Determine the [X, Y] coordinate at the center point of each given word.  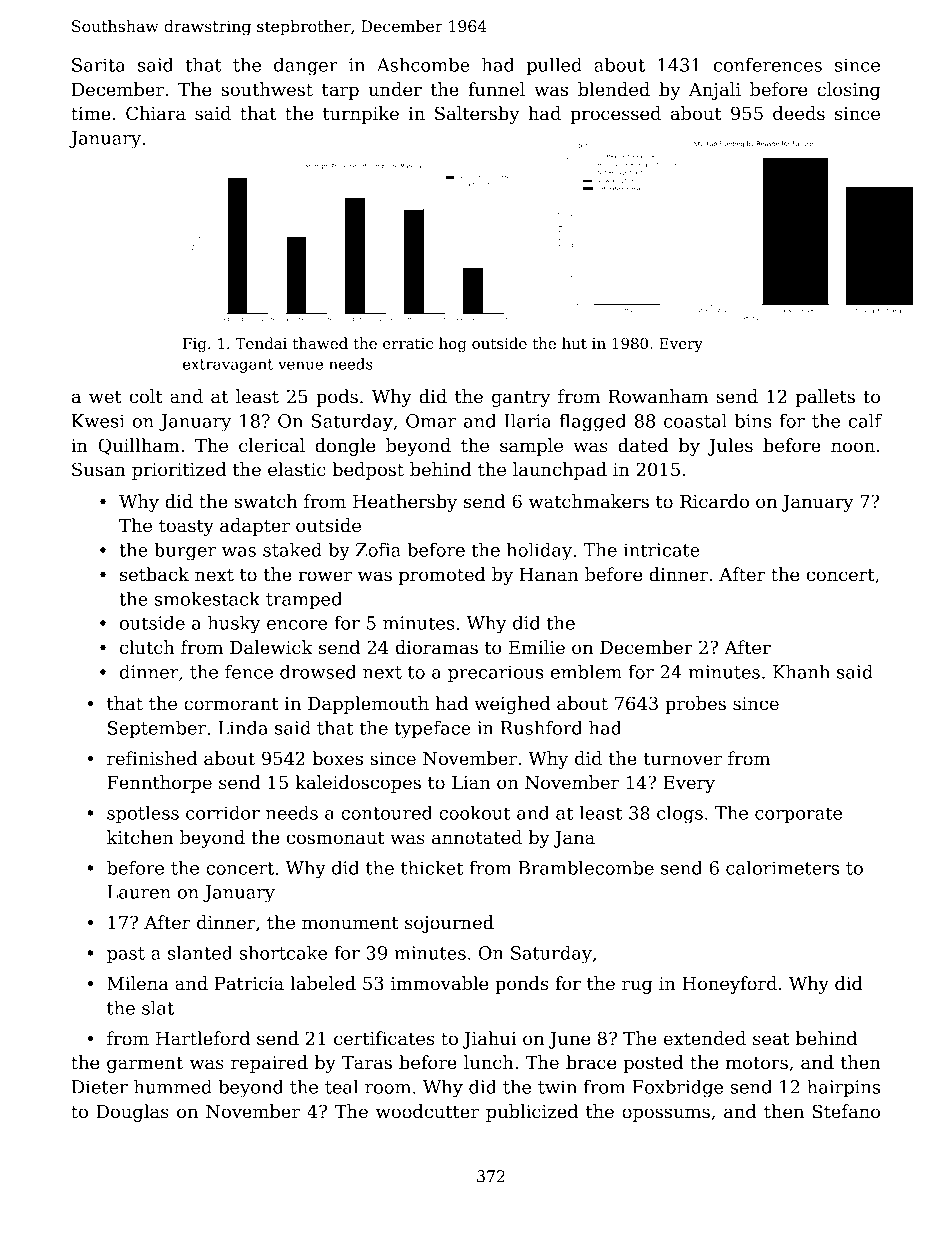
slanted [200, 953]
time [91, 114]
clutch [147, 647]
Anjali [715, 91]
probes [695, 705]
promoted [442, 576]
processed [615, 115]
